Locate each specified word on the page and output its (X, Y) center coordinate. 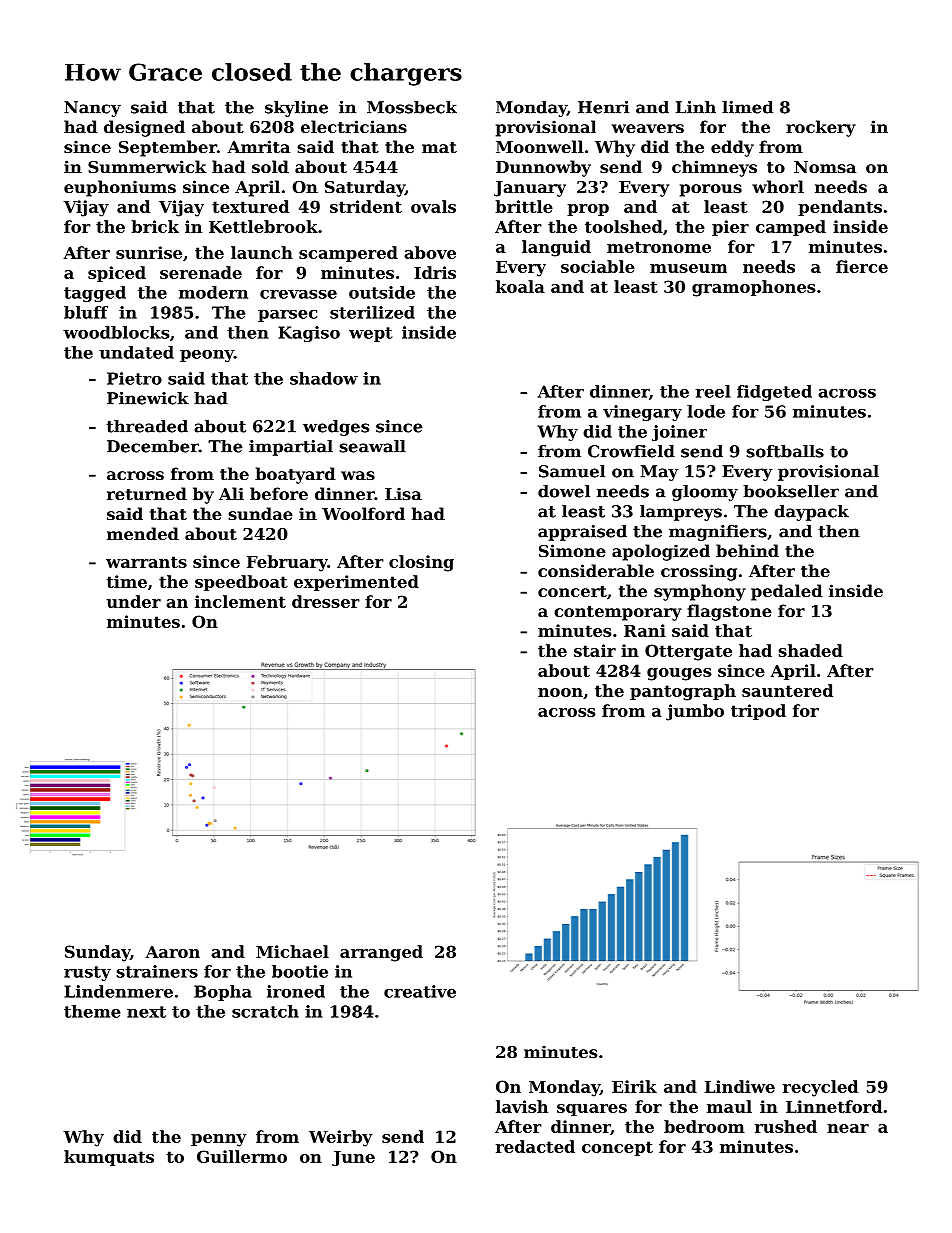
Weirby (341, 1138)
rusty (87, 973)
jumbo (695, 712)
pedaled (787, 592)
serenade (201, 272)
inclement (240, 601)
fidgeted (774, 393)
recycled (820, 1088)
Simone (572, 550)
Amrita (258, 146)
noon (560, 692)
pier (730, 228)
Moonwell (540, 146)
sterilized (372, 312)
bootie (300, 971)
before (279, 493)
